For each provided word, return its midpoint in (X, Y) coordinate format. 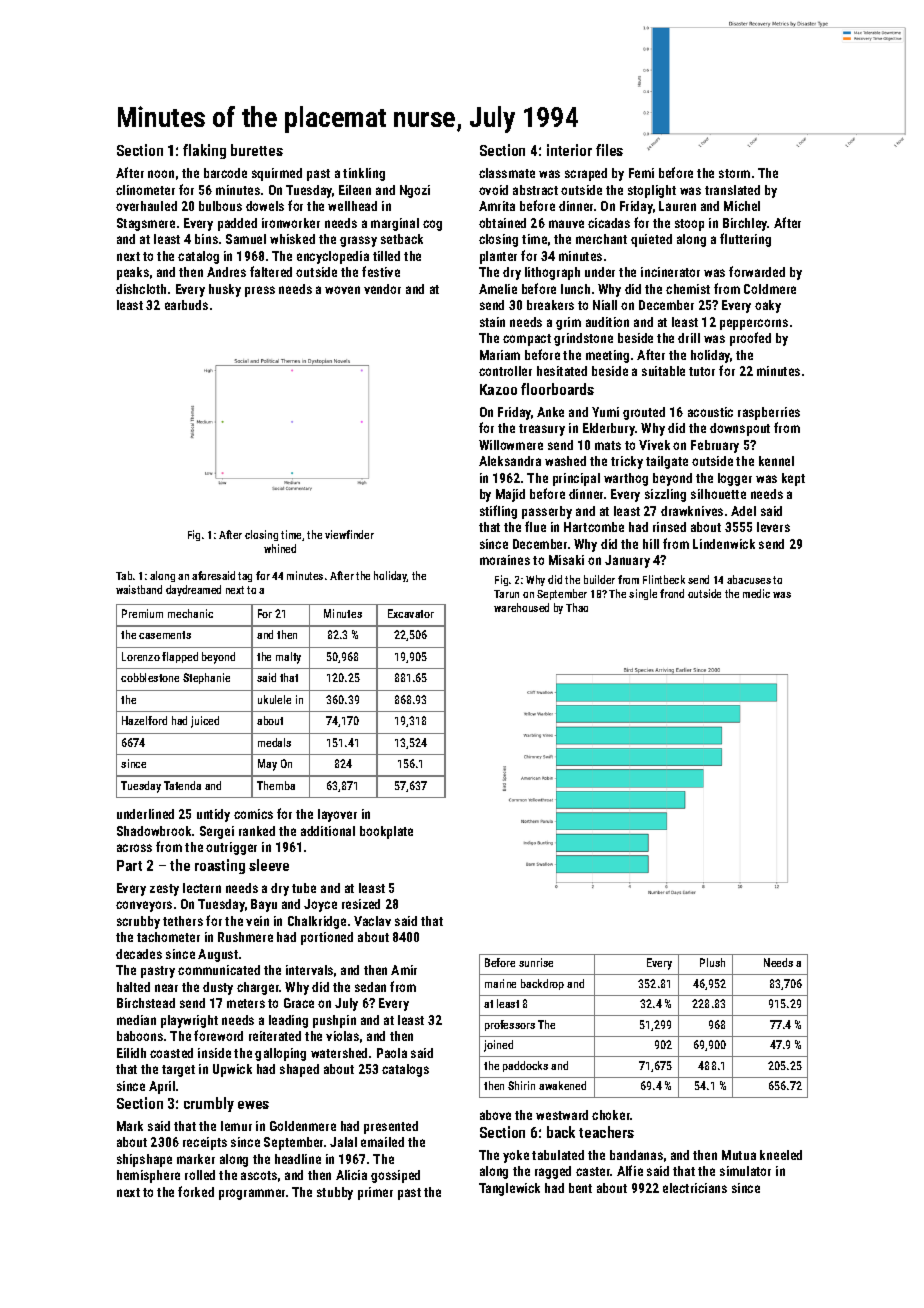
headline (298, 1159)
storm (734, 173)
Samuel (246, 239)
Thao (577, 607)
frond (672, 593)
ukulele (274, 699)
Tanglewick (509, 1189)
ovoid (493, 190)
